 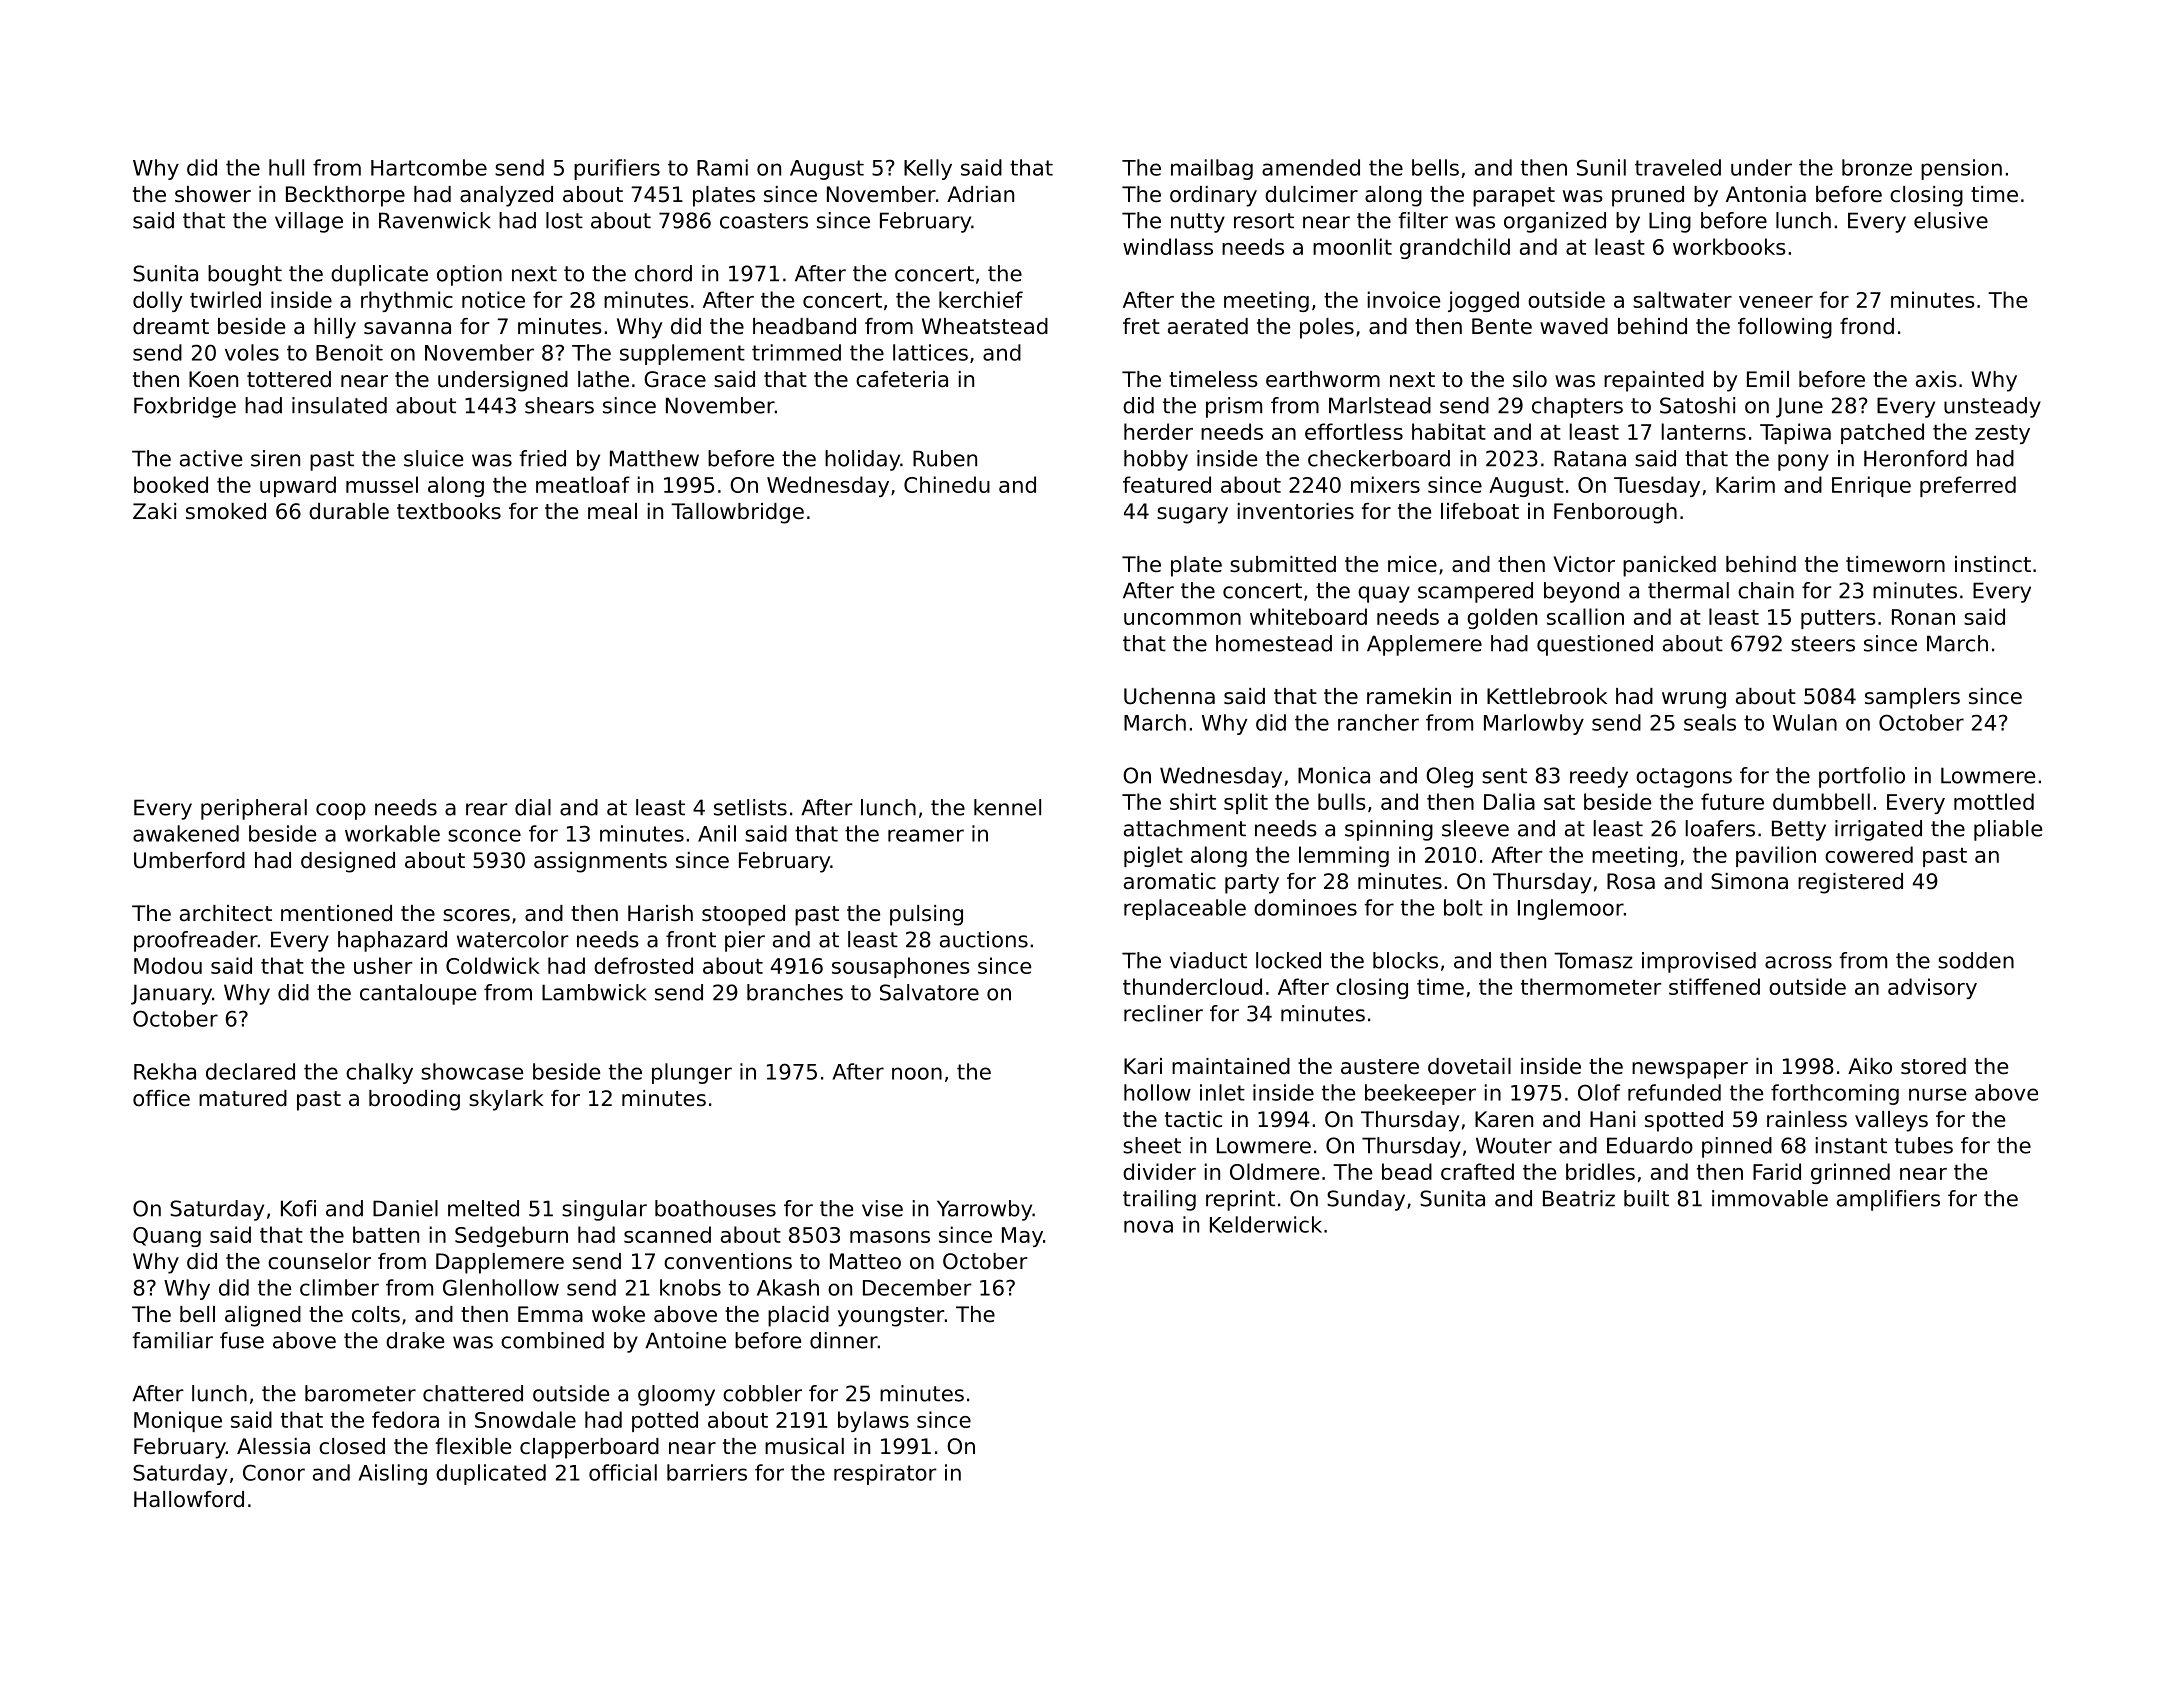 What do you see at coordinates (506, 1100) in the screenshot?
I see `skylark` at bounding box center [506, 1100].
